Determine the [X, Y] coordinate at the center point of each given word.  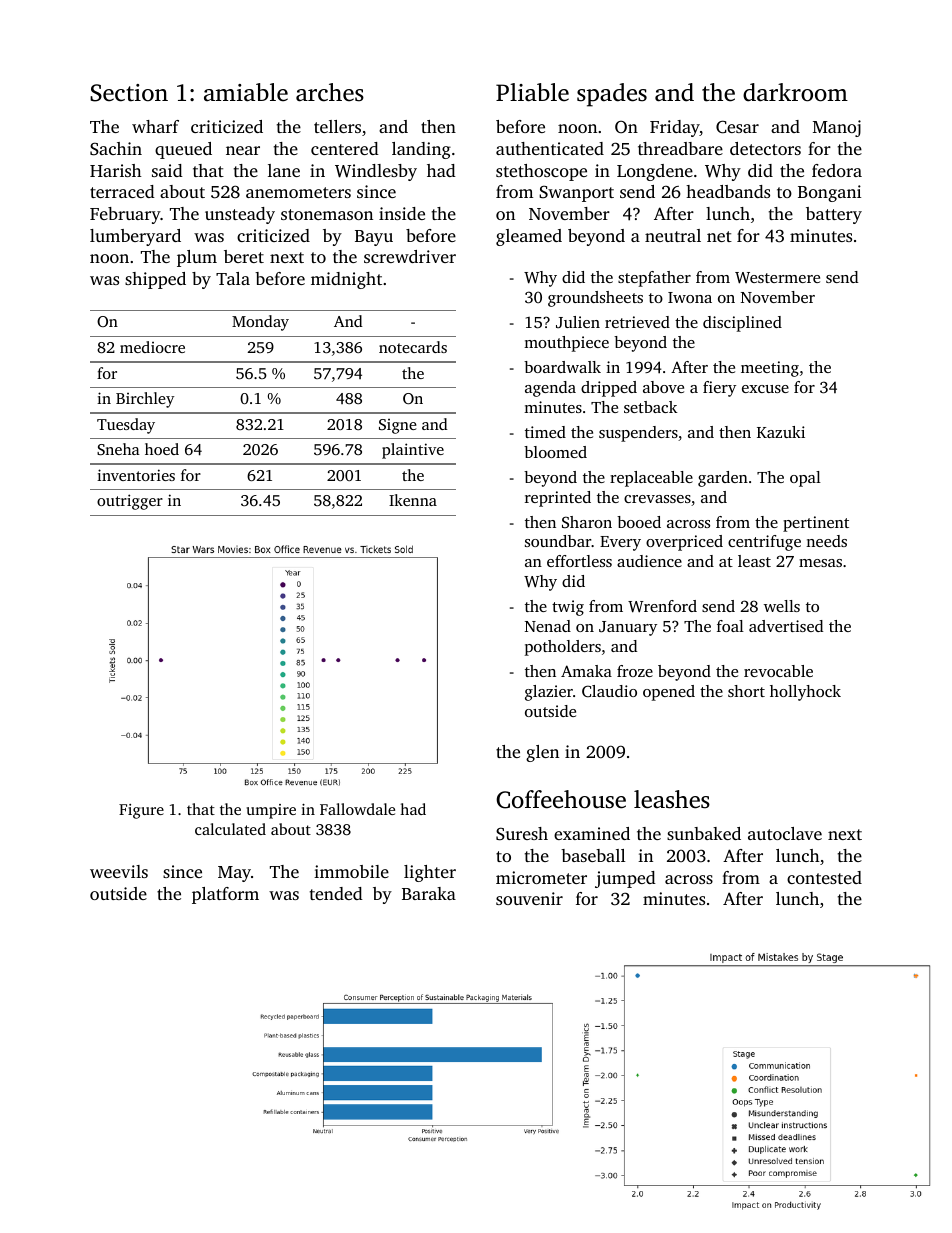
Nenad [548, 626]
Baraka [429, 893]
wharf [155, 126]
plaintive [413, 451]
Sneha [118, 449]
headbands [728, 191]
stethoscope [541, 172]
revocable [778, 671]
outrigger [130, 502]
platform [225, 895]
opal [805, 479]
